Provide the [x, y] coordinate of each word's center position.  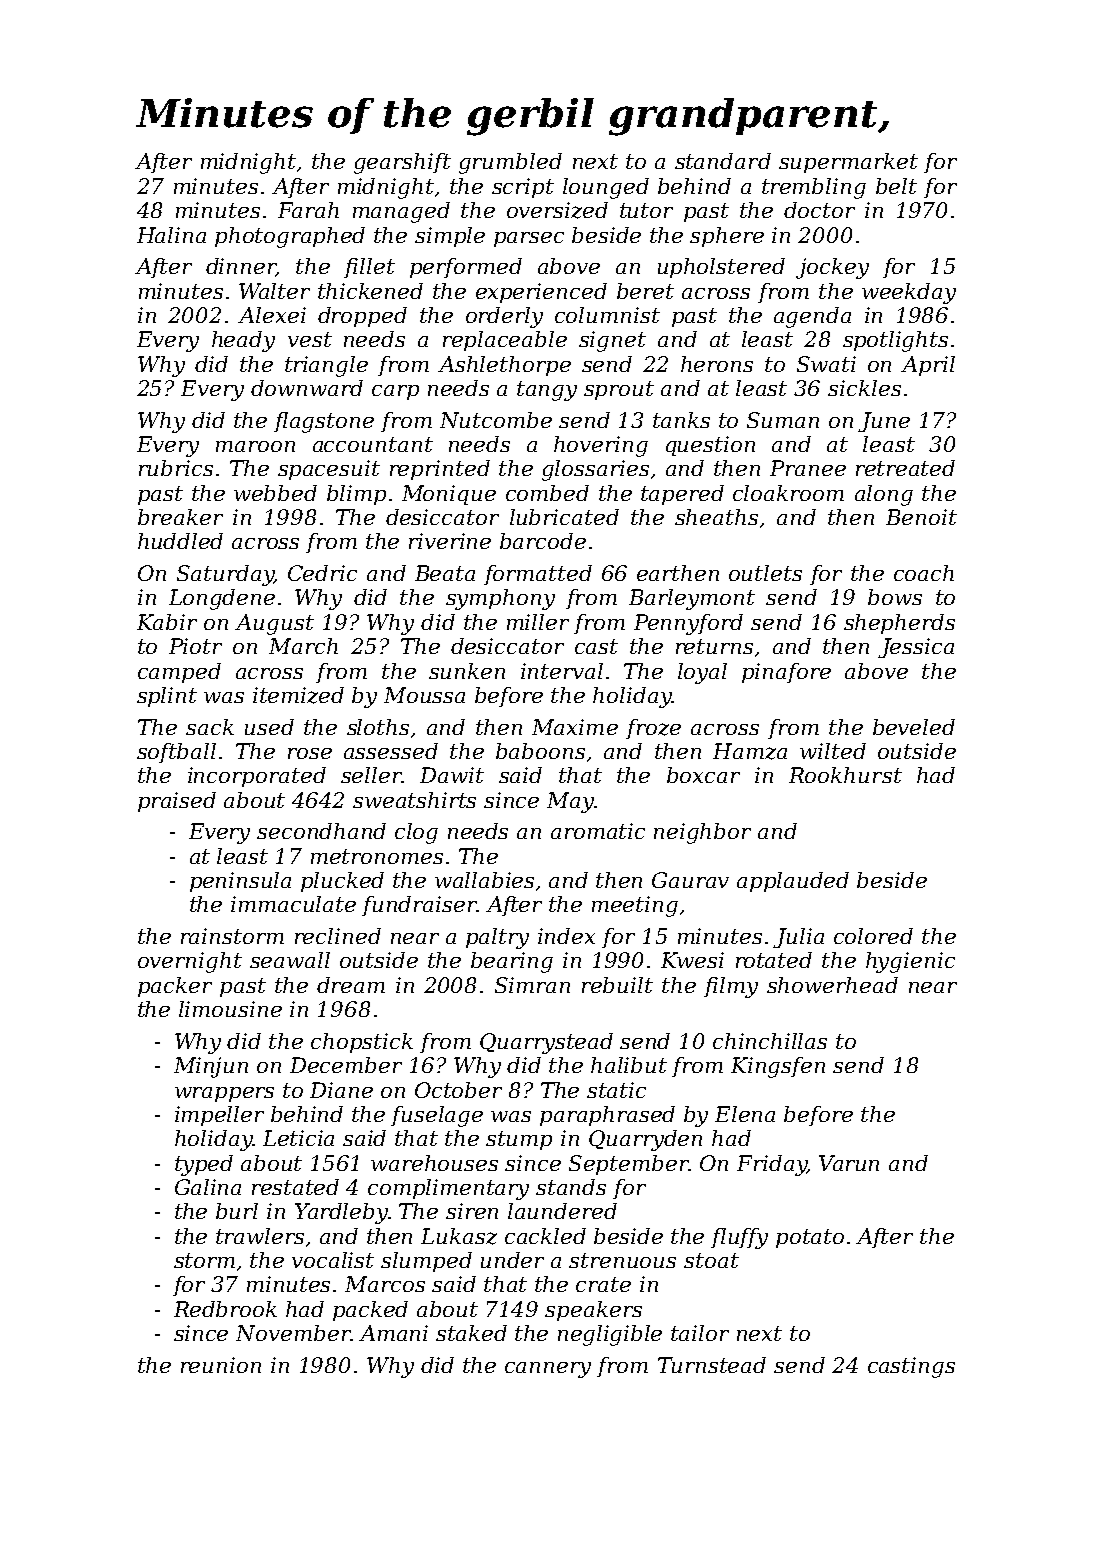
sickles [864, 388]
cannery [548, 1370]
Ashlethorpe [504, 366]
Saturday [225, 575]
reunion [221, 1365]
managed [401, 212]
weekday [909, 293]
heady [243, 341]
